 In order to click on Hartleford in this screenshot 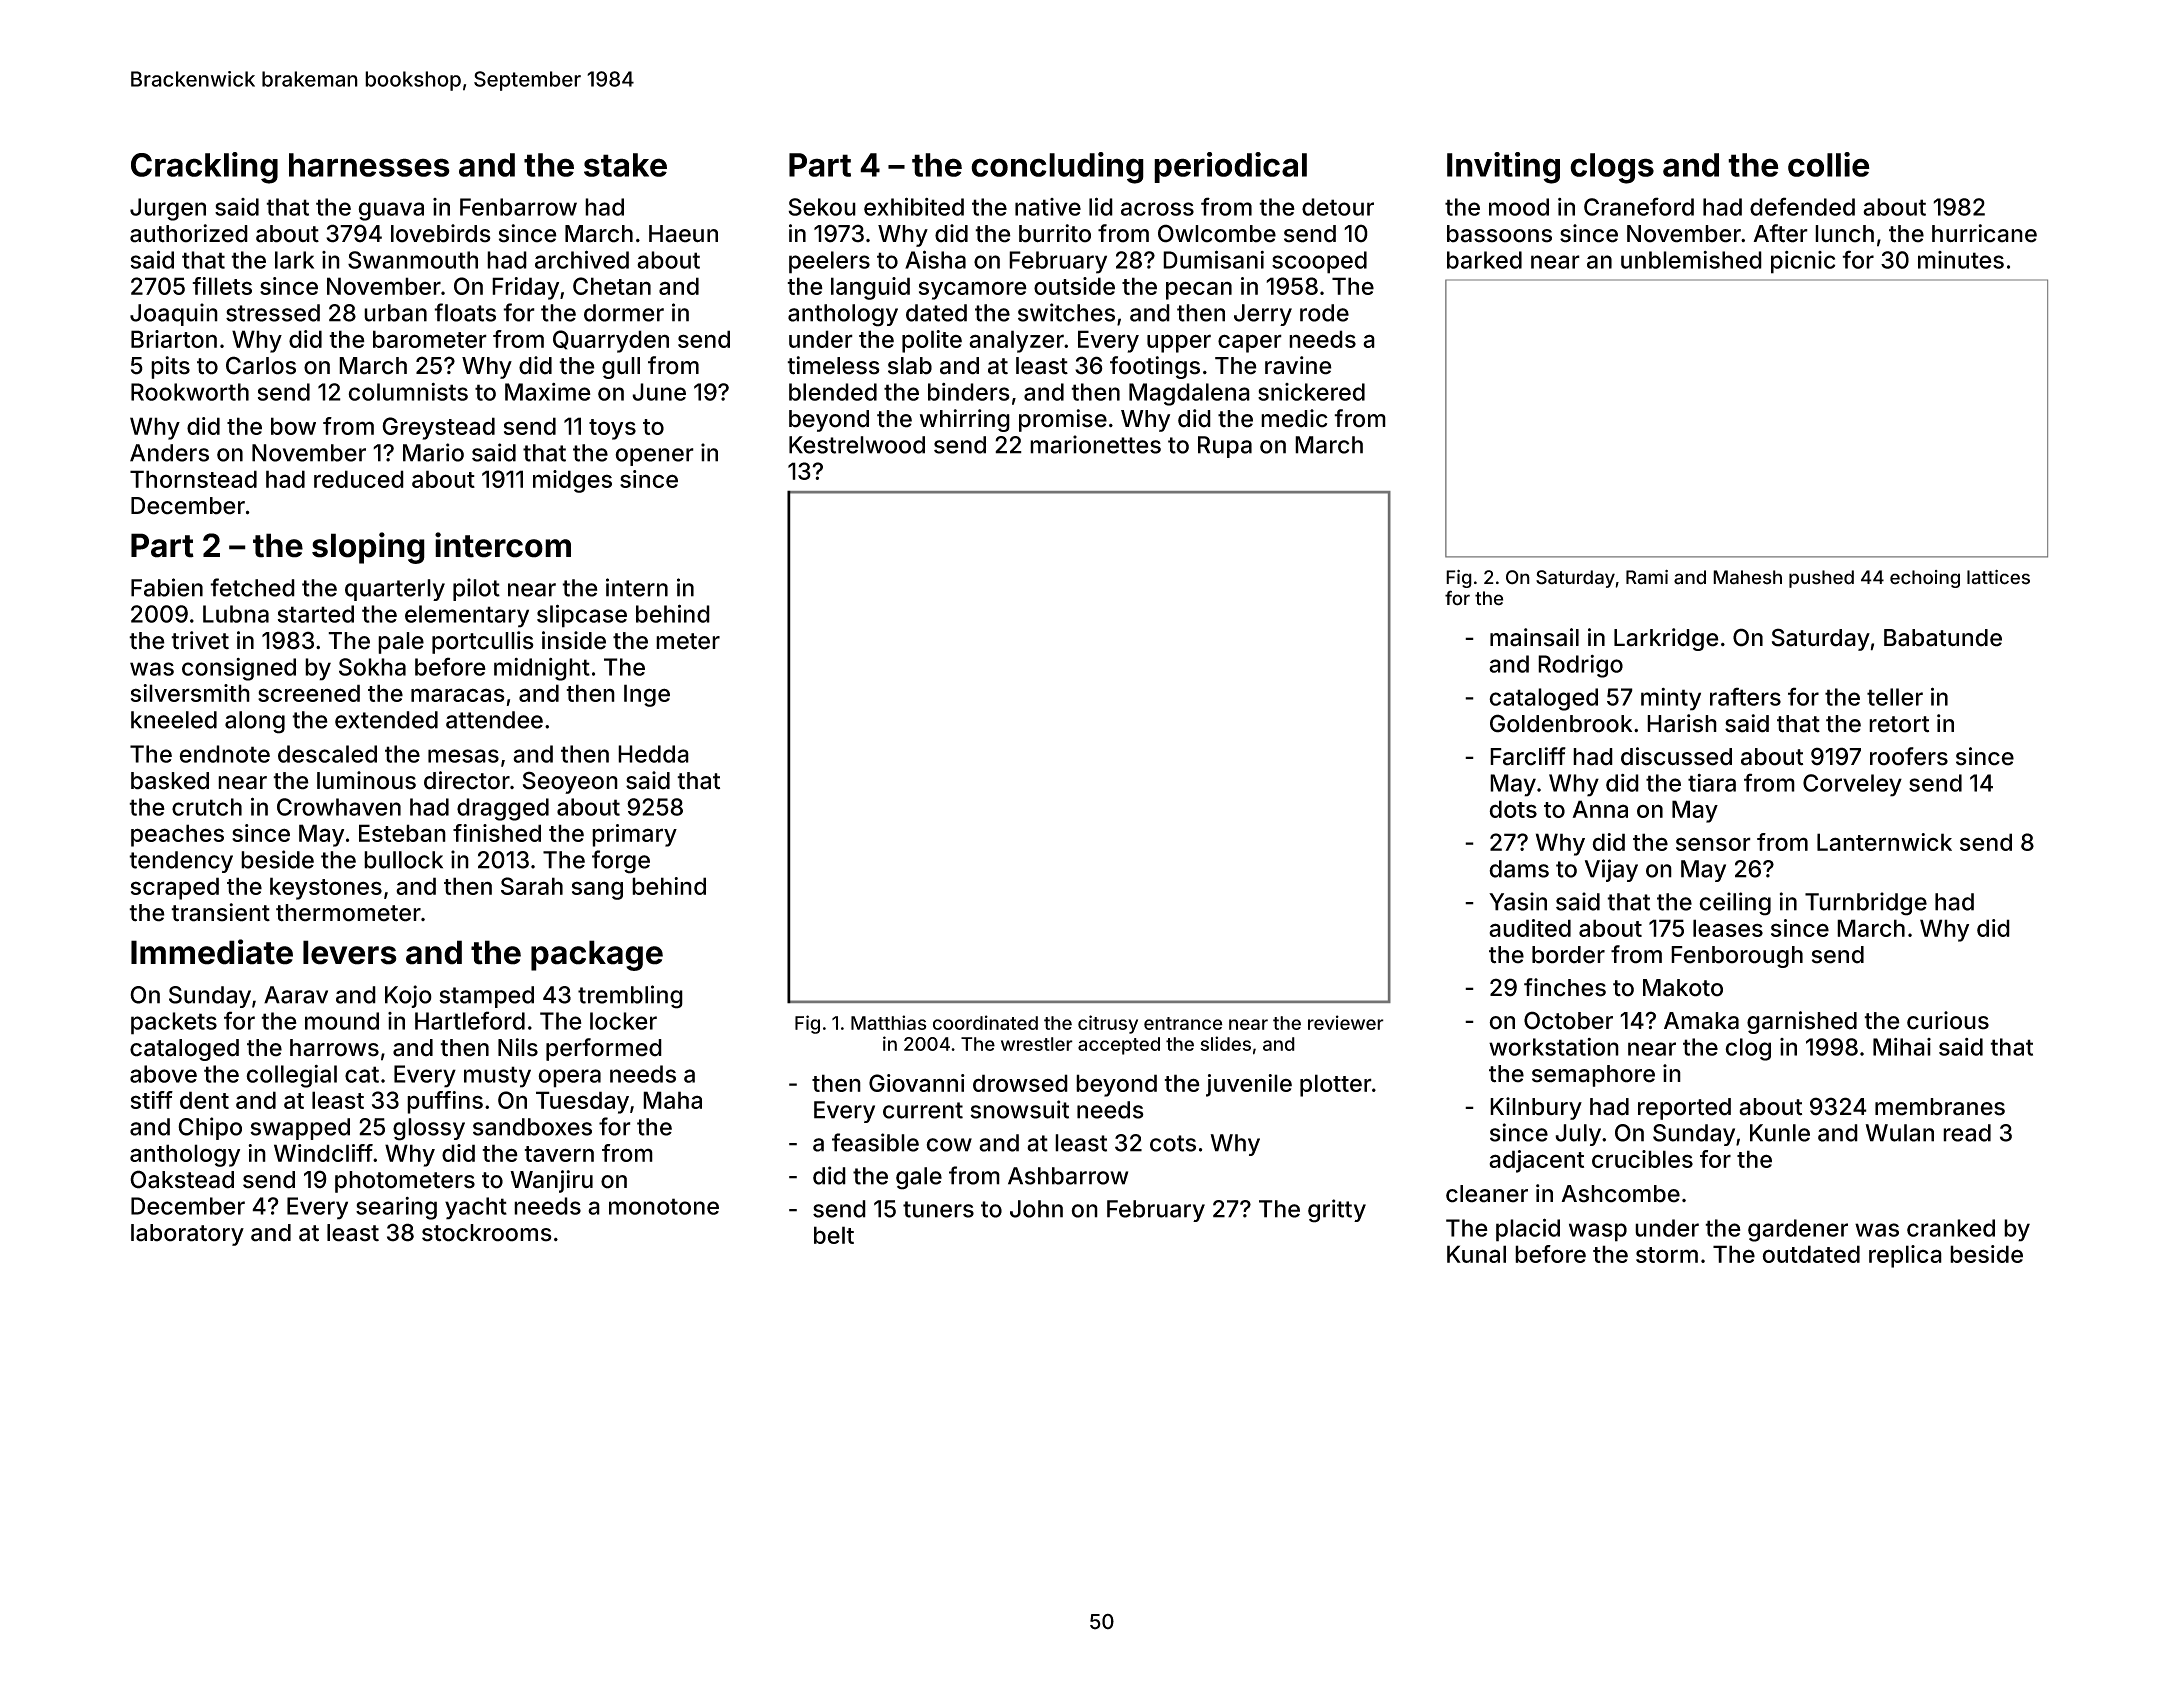, I will do `click(470, 1020)`.
